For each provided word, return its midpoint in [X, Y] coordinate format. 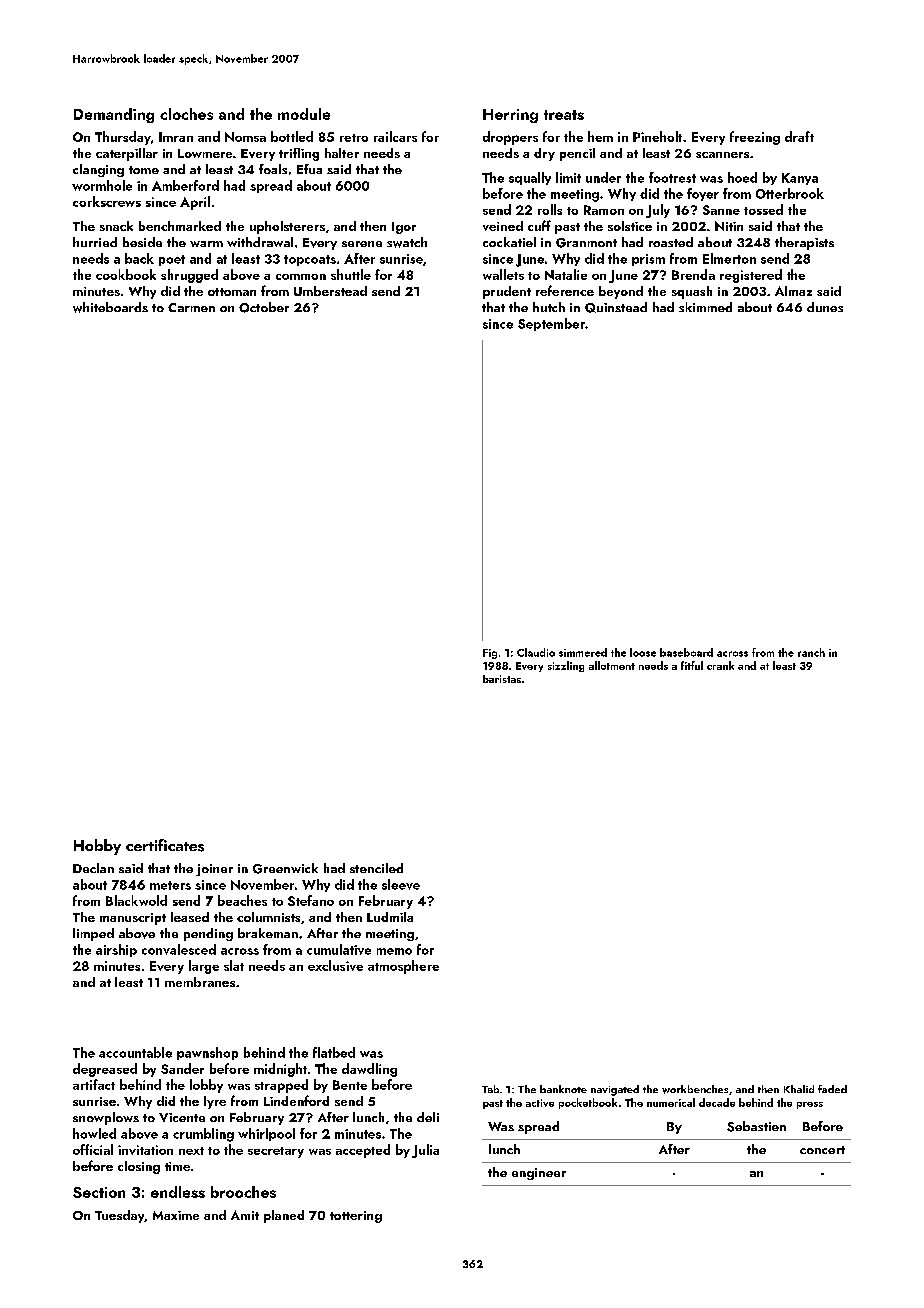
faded [832, 1089]
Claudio [536, 652]
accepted [363, 1151]
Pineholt [657, 136]
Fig [490, 654]
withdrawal [260, 242]
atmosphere [403, 967]
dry [544, 154]
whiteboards [110, 307]
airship [116, 950]
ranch [811, 652]
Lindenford [296, 1100]
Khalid [799, 1089]
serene [362, 244]
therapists [804, 243]
